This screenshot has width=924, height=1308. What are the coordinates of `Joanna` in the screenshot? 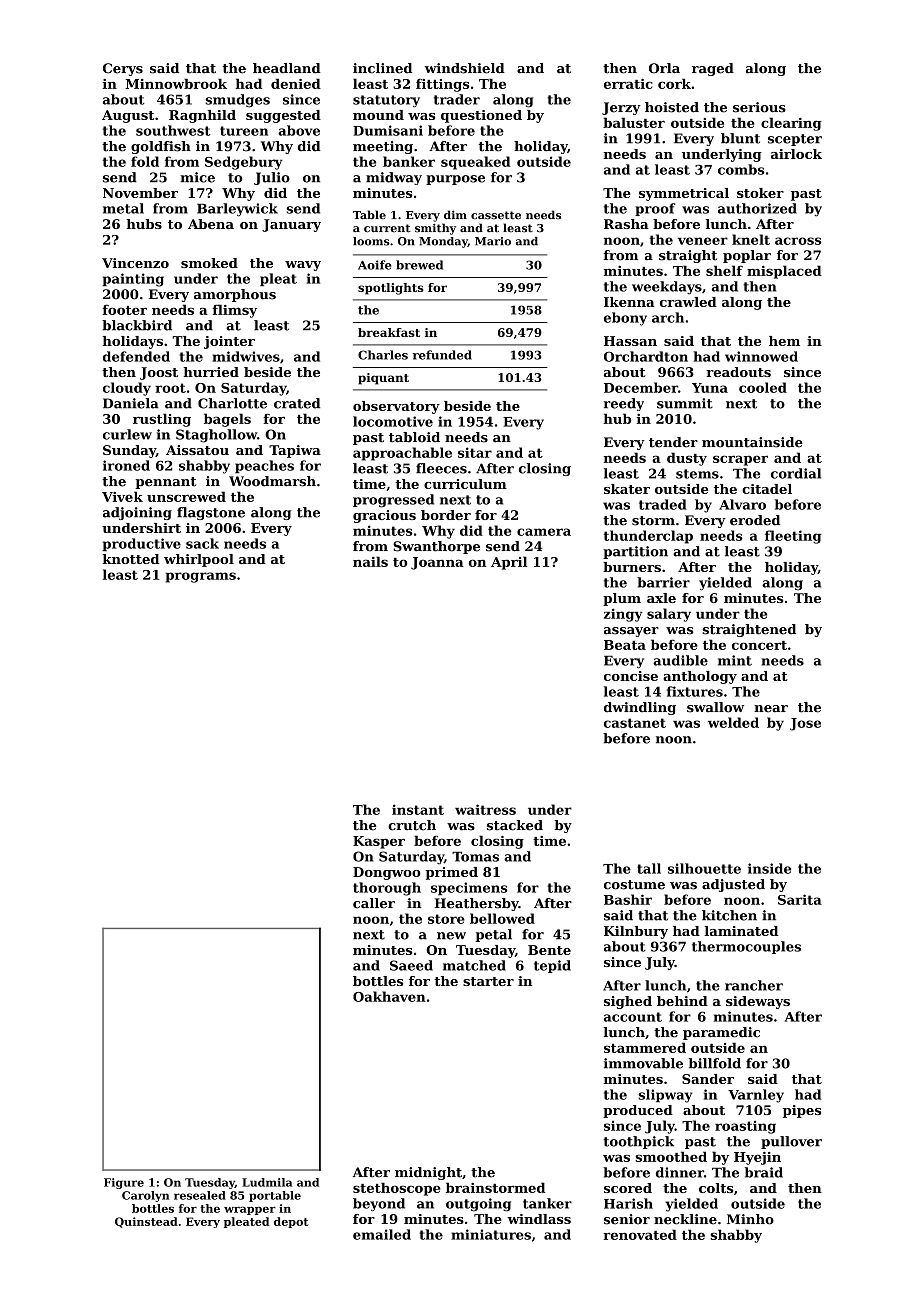 It's located at (437, 563).
